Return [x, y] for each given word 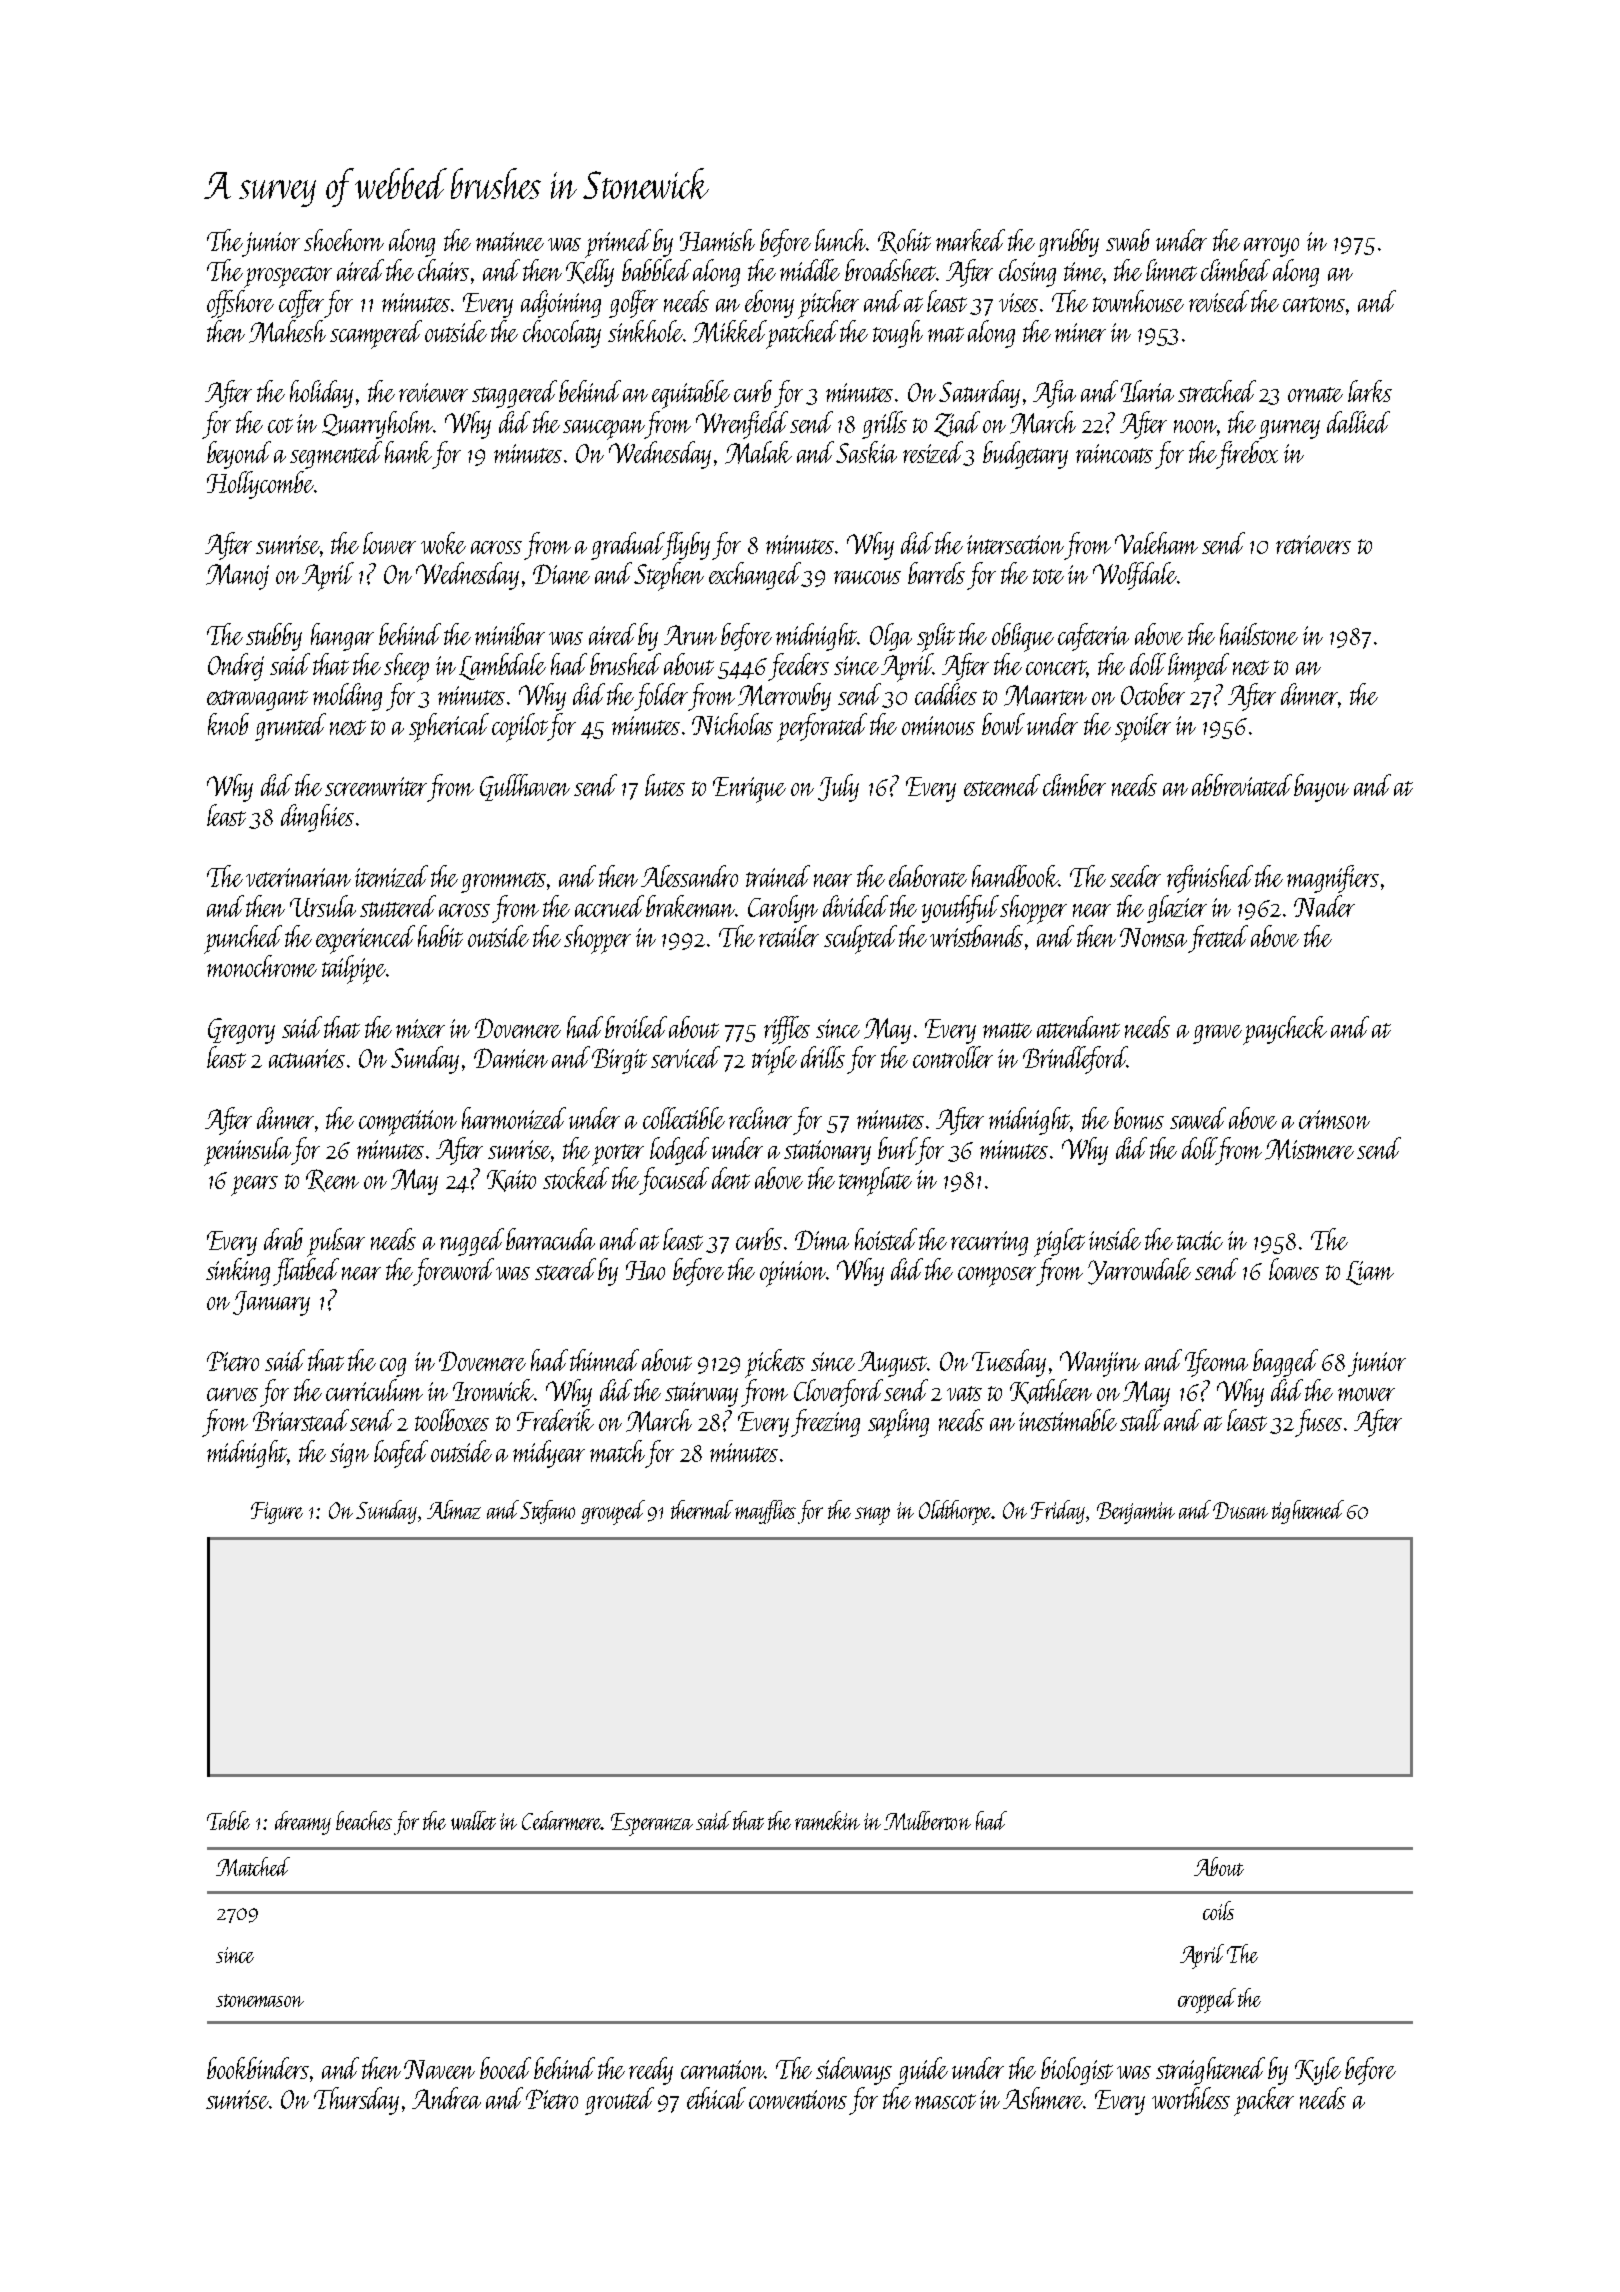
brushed [625, 664]
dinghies [317, 818]
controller [953, 1057]
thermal [702, 1509]
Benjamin [1136, 1513]
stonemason [260, 2000]
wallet [473, 1820]
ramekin [827, 1820]
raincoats [1114, 453]
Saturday [979, 394]
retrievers [1313, 544]
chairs [443, 270]
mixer [420, 1028]
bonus [1139, 1118]
